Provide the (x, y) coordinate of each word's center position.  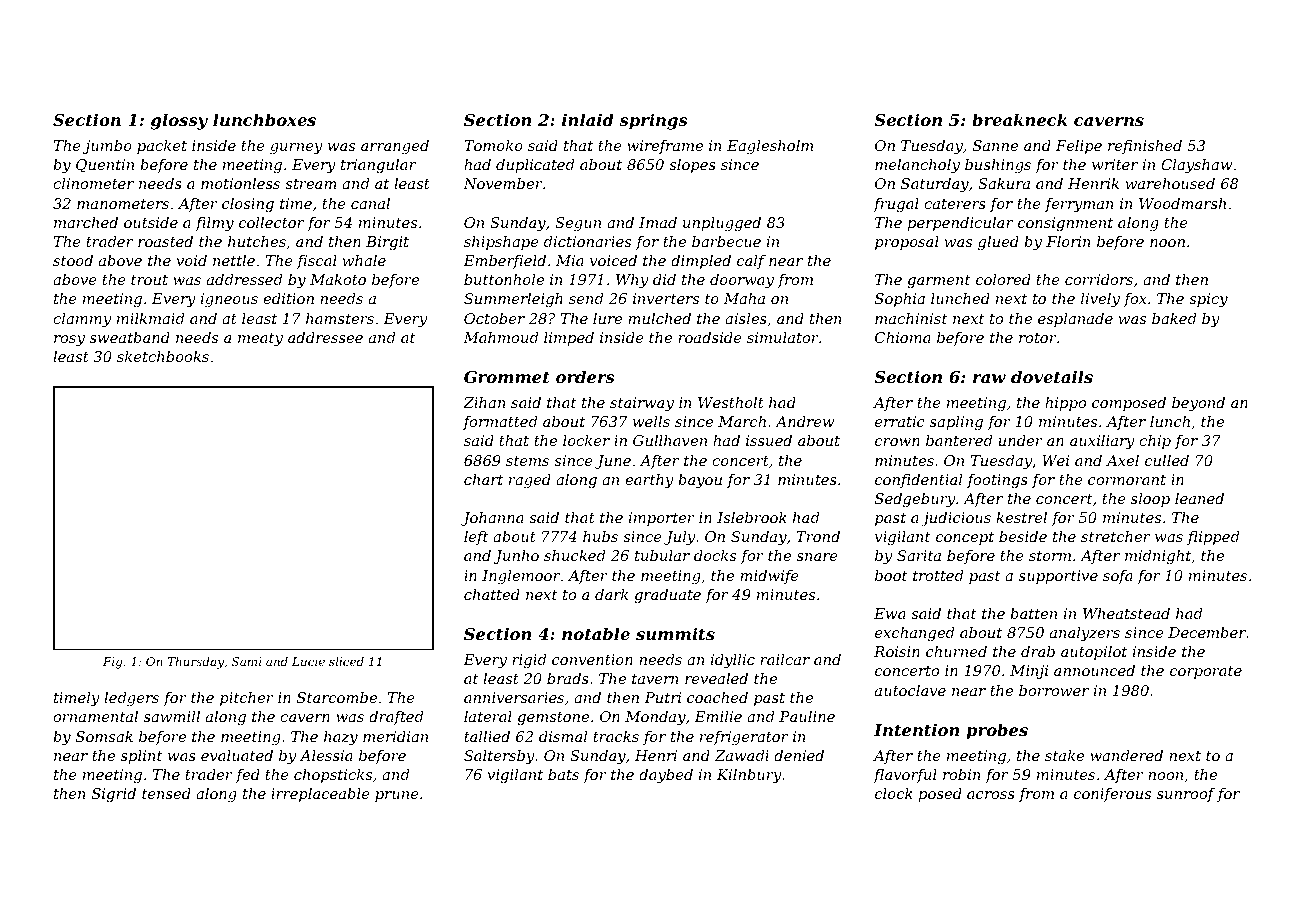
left (476, 538)
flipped (1213, 538)
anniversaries (514, 697)
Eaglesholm (770, 147)
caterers (955, 204)
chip (1155, 442)
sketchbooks (163, 356)
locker (586, 440)
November (503, 183)
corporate (1206, 672)
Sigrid (114, 795)
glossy (179, 121)
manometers (123, 204)
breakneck (1020, 119)
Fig (113, 663)
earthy (649, 481)
